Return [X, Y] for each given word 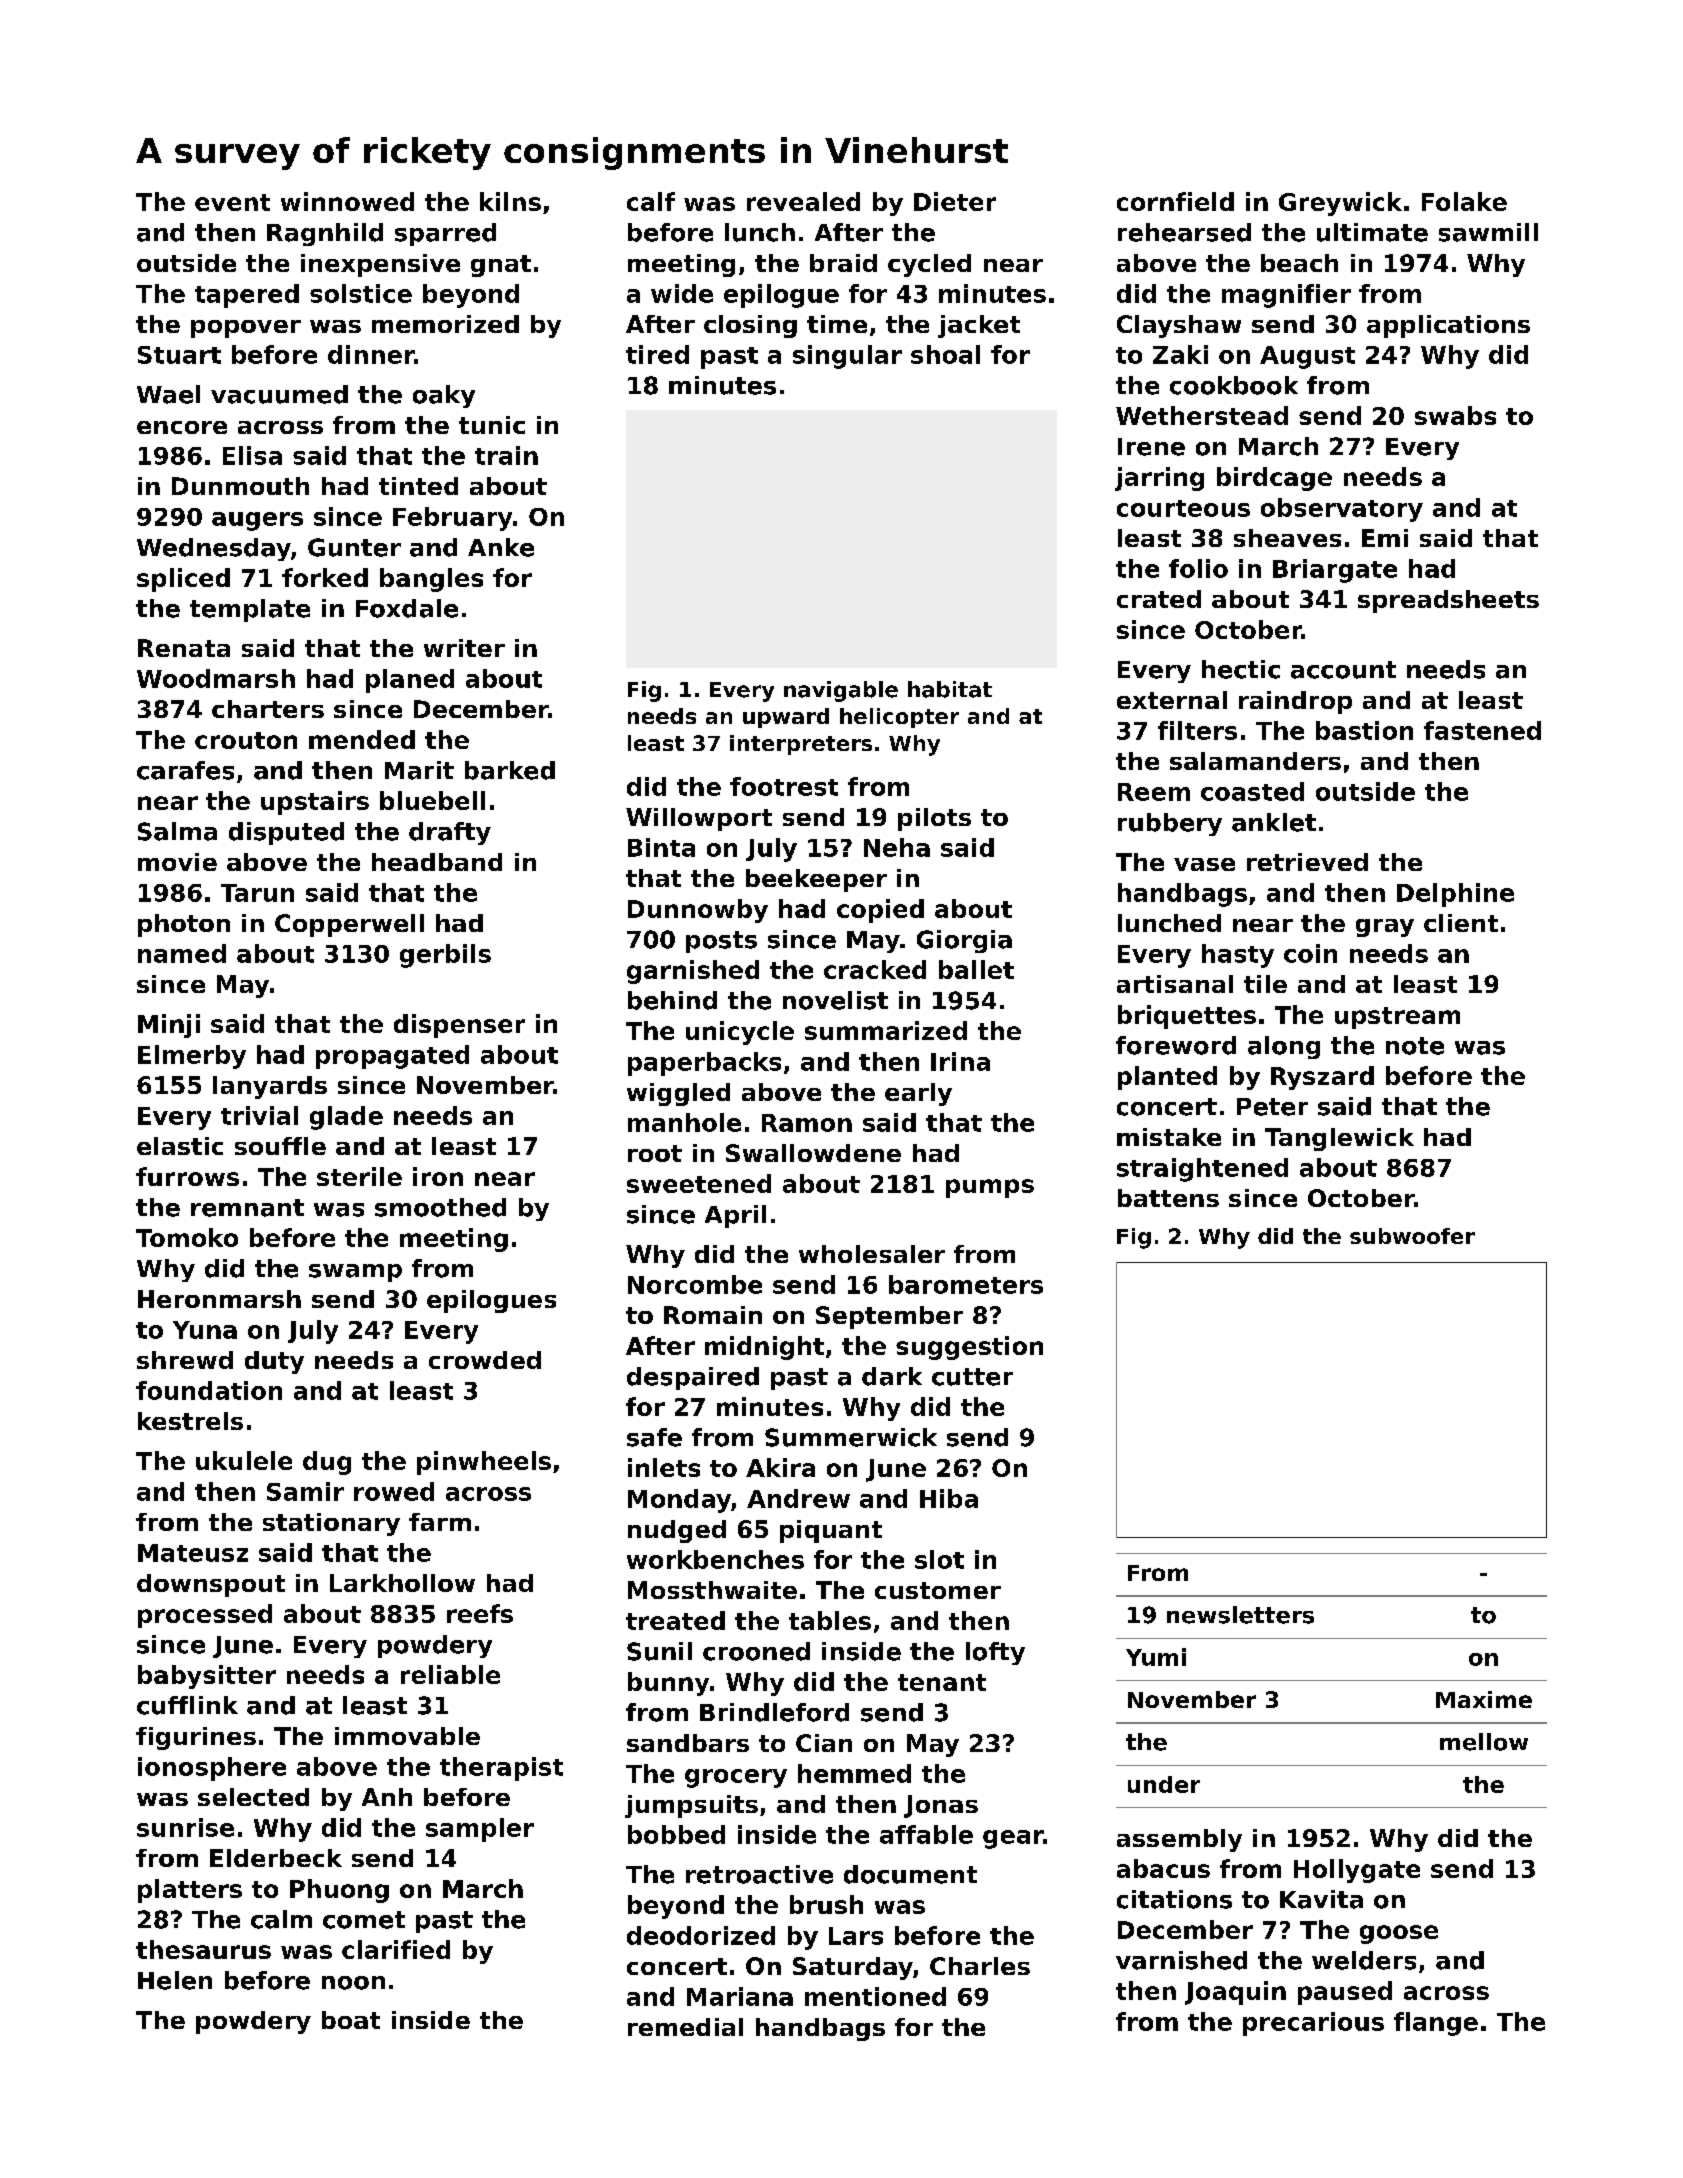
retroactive [759, 1874]
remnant [247, 1208]
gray [1385, 928]
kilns [510, 201]
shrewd [185, 1360]
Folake [1464, 201]
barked [510, 770]
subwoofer [1412, 1236]
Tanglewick [1339, 1139]
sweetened [699, 1183]
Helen [175, 1980]
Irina [960, 1061]
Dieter [955, 201]
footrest [784, 786]
